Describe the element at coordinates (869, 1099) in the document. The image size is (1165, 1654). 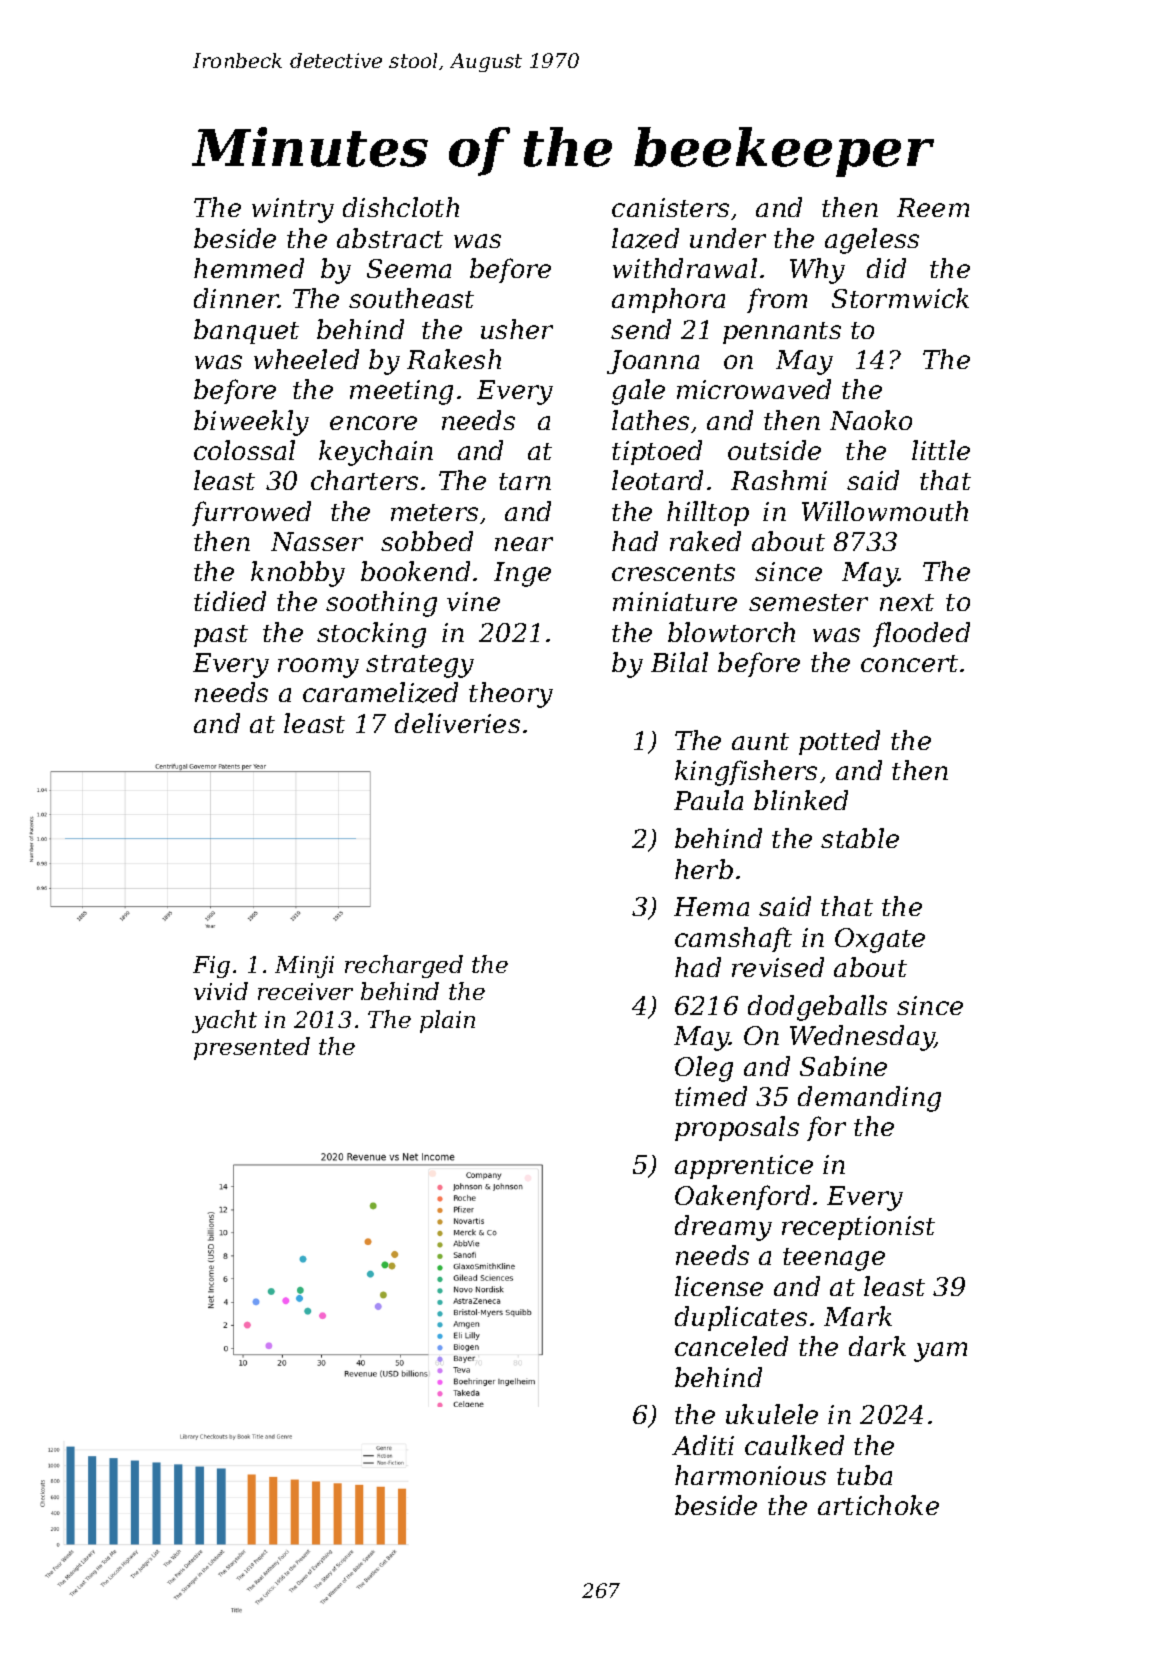
I see `demanding` at that location.
